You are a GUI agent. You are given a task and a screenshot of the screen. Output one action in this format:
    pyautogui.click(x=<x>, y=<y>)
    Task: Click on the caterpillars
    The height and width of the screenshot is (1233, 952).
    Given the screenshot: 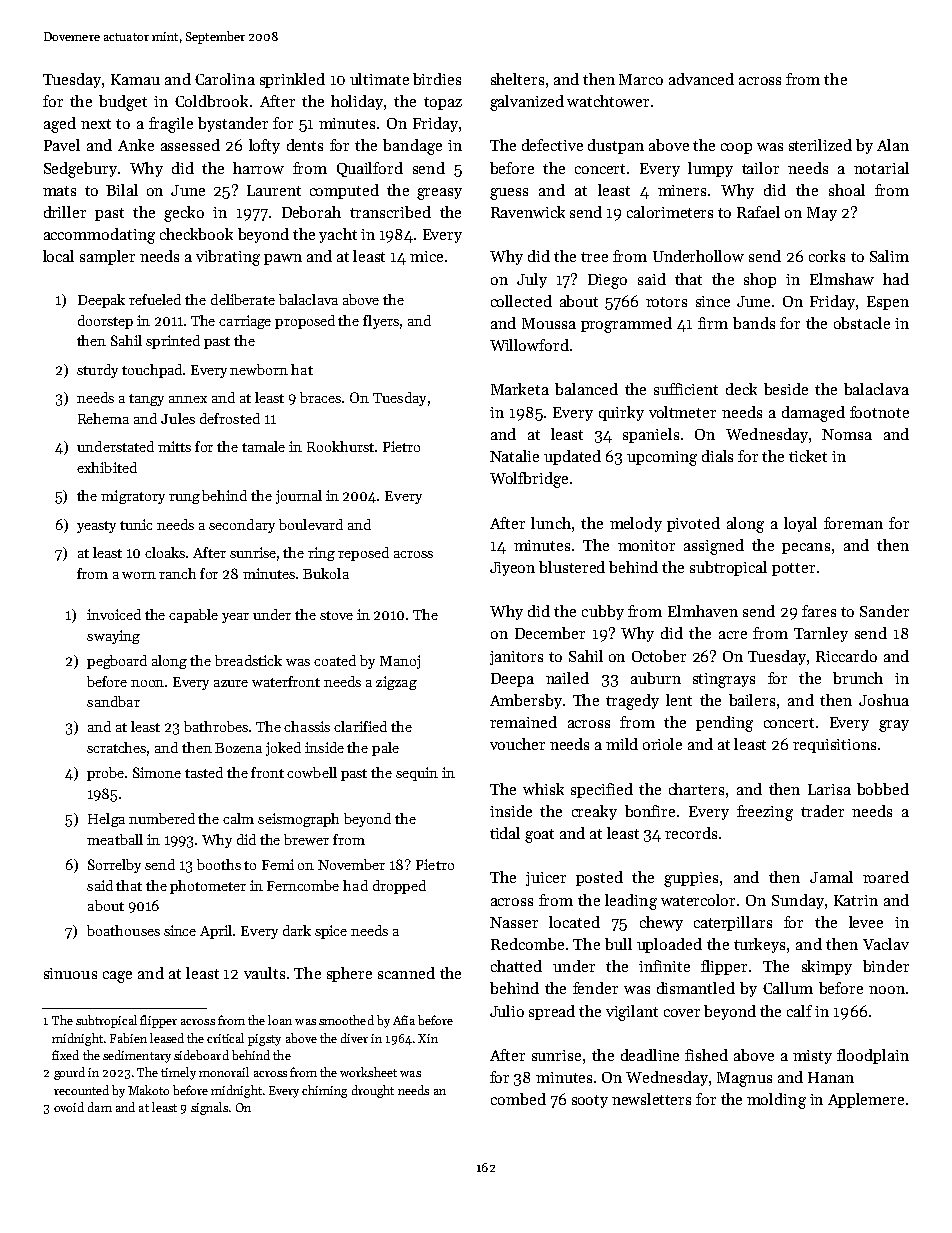 What is the action you would take?
    pyautogui.click(x=733, y=923)
